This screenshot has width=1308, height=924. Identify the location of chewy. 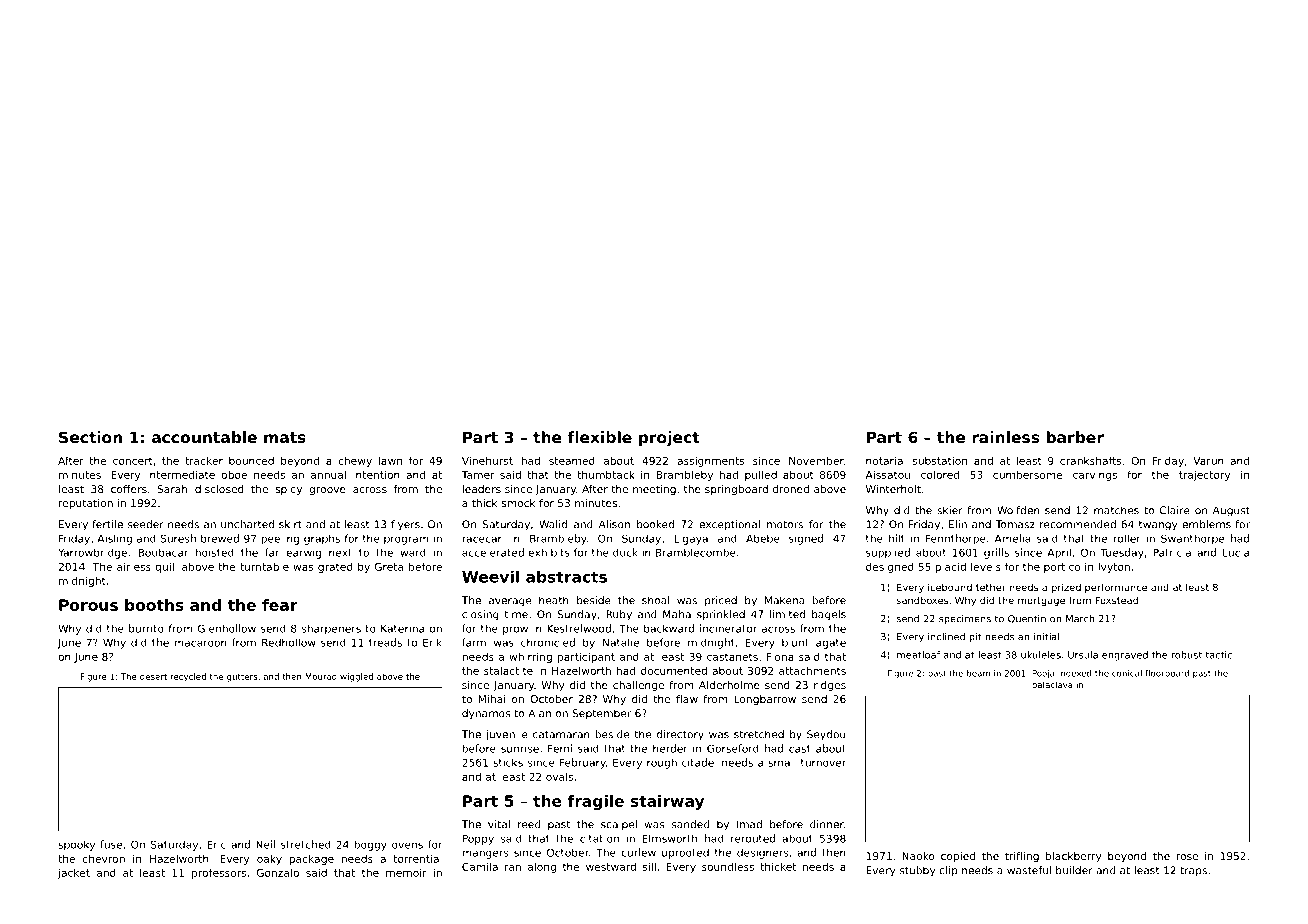
(355, 461).
